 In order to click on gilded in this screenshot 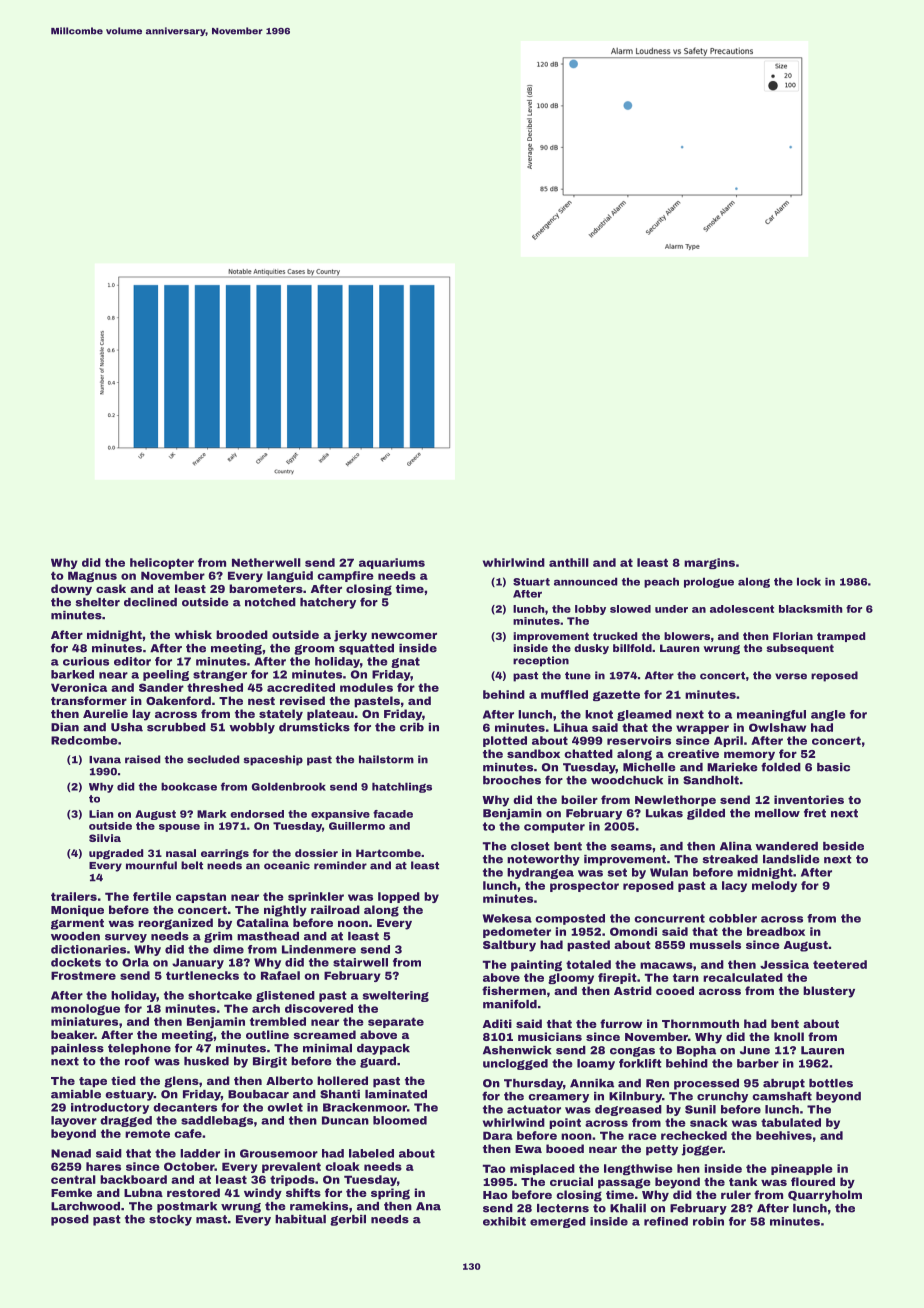, I will do `click(706, 814)`.
